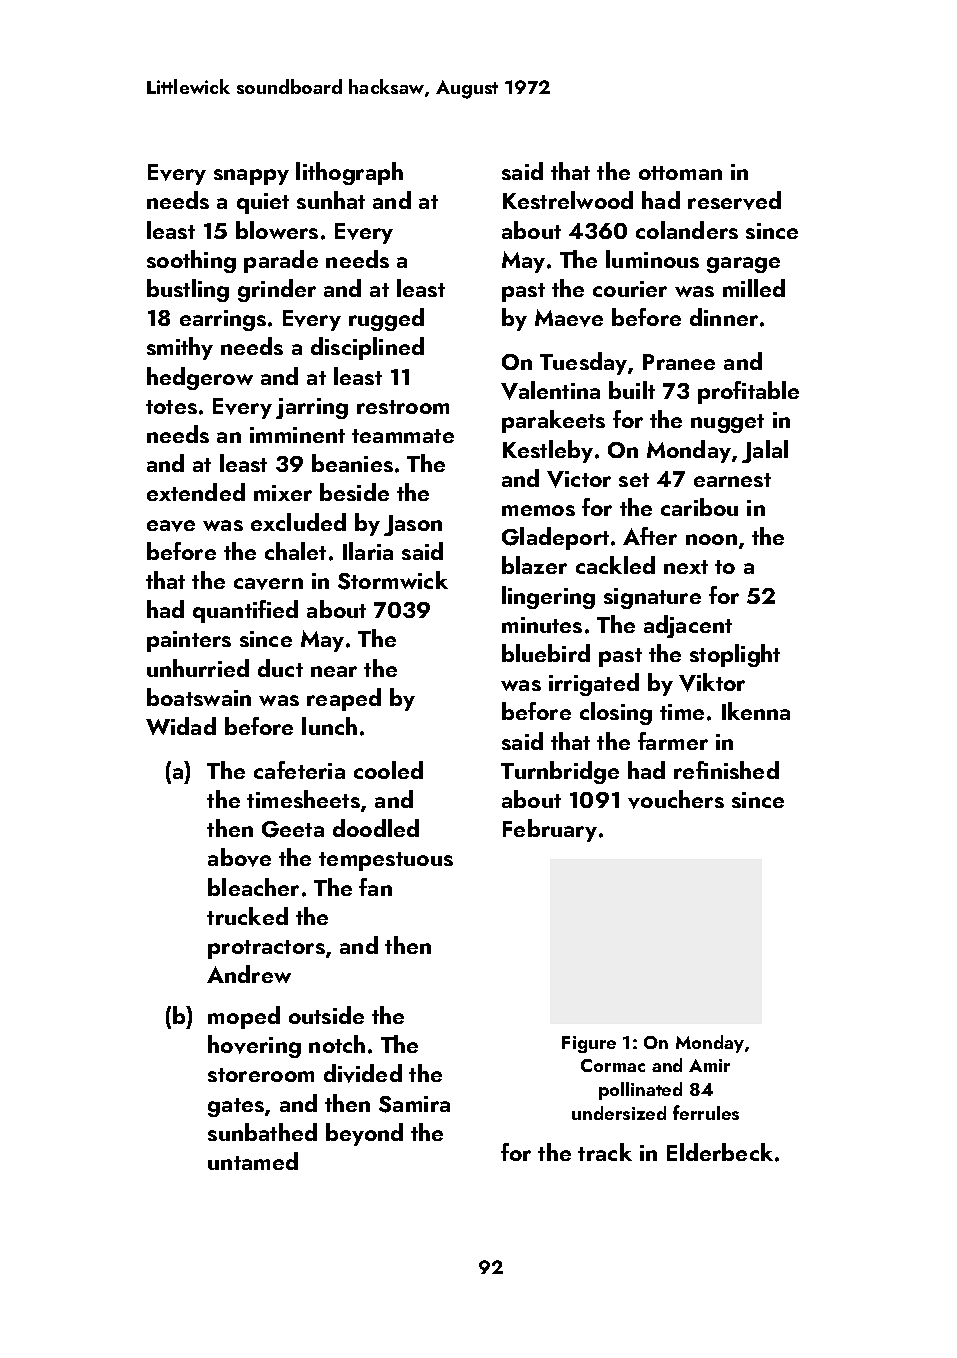 This screenshot has width=957, height=1358. I want to click on totes, so click(171, 407).
